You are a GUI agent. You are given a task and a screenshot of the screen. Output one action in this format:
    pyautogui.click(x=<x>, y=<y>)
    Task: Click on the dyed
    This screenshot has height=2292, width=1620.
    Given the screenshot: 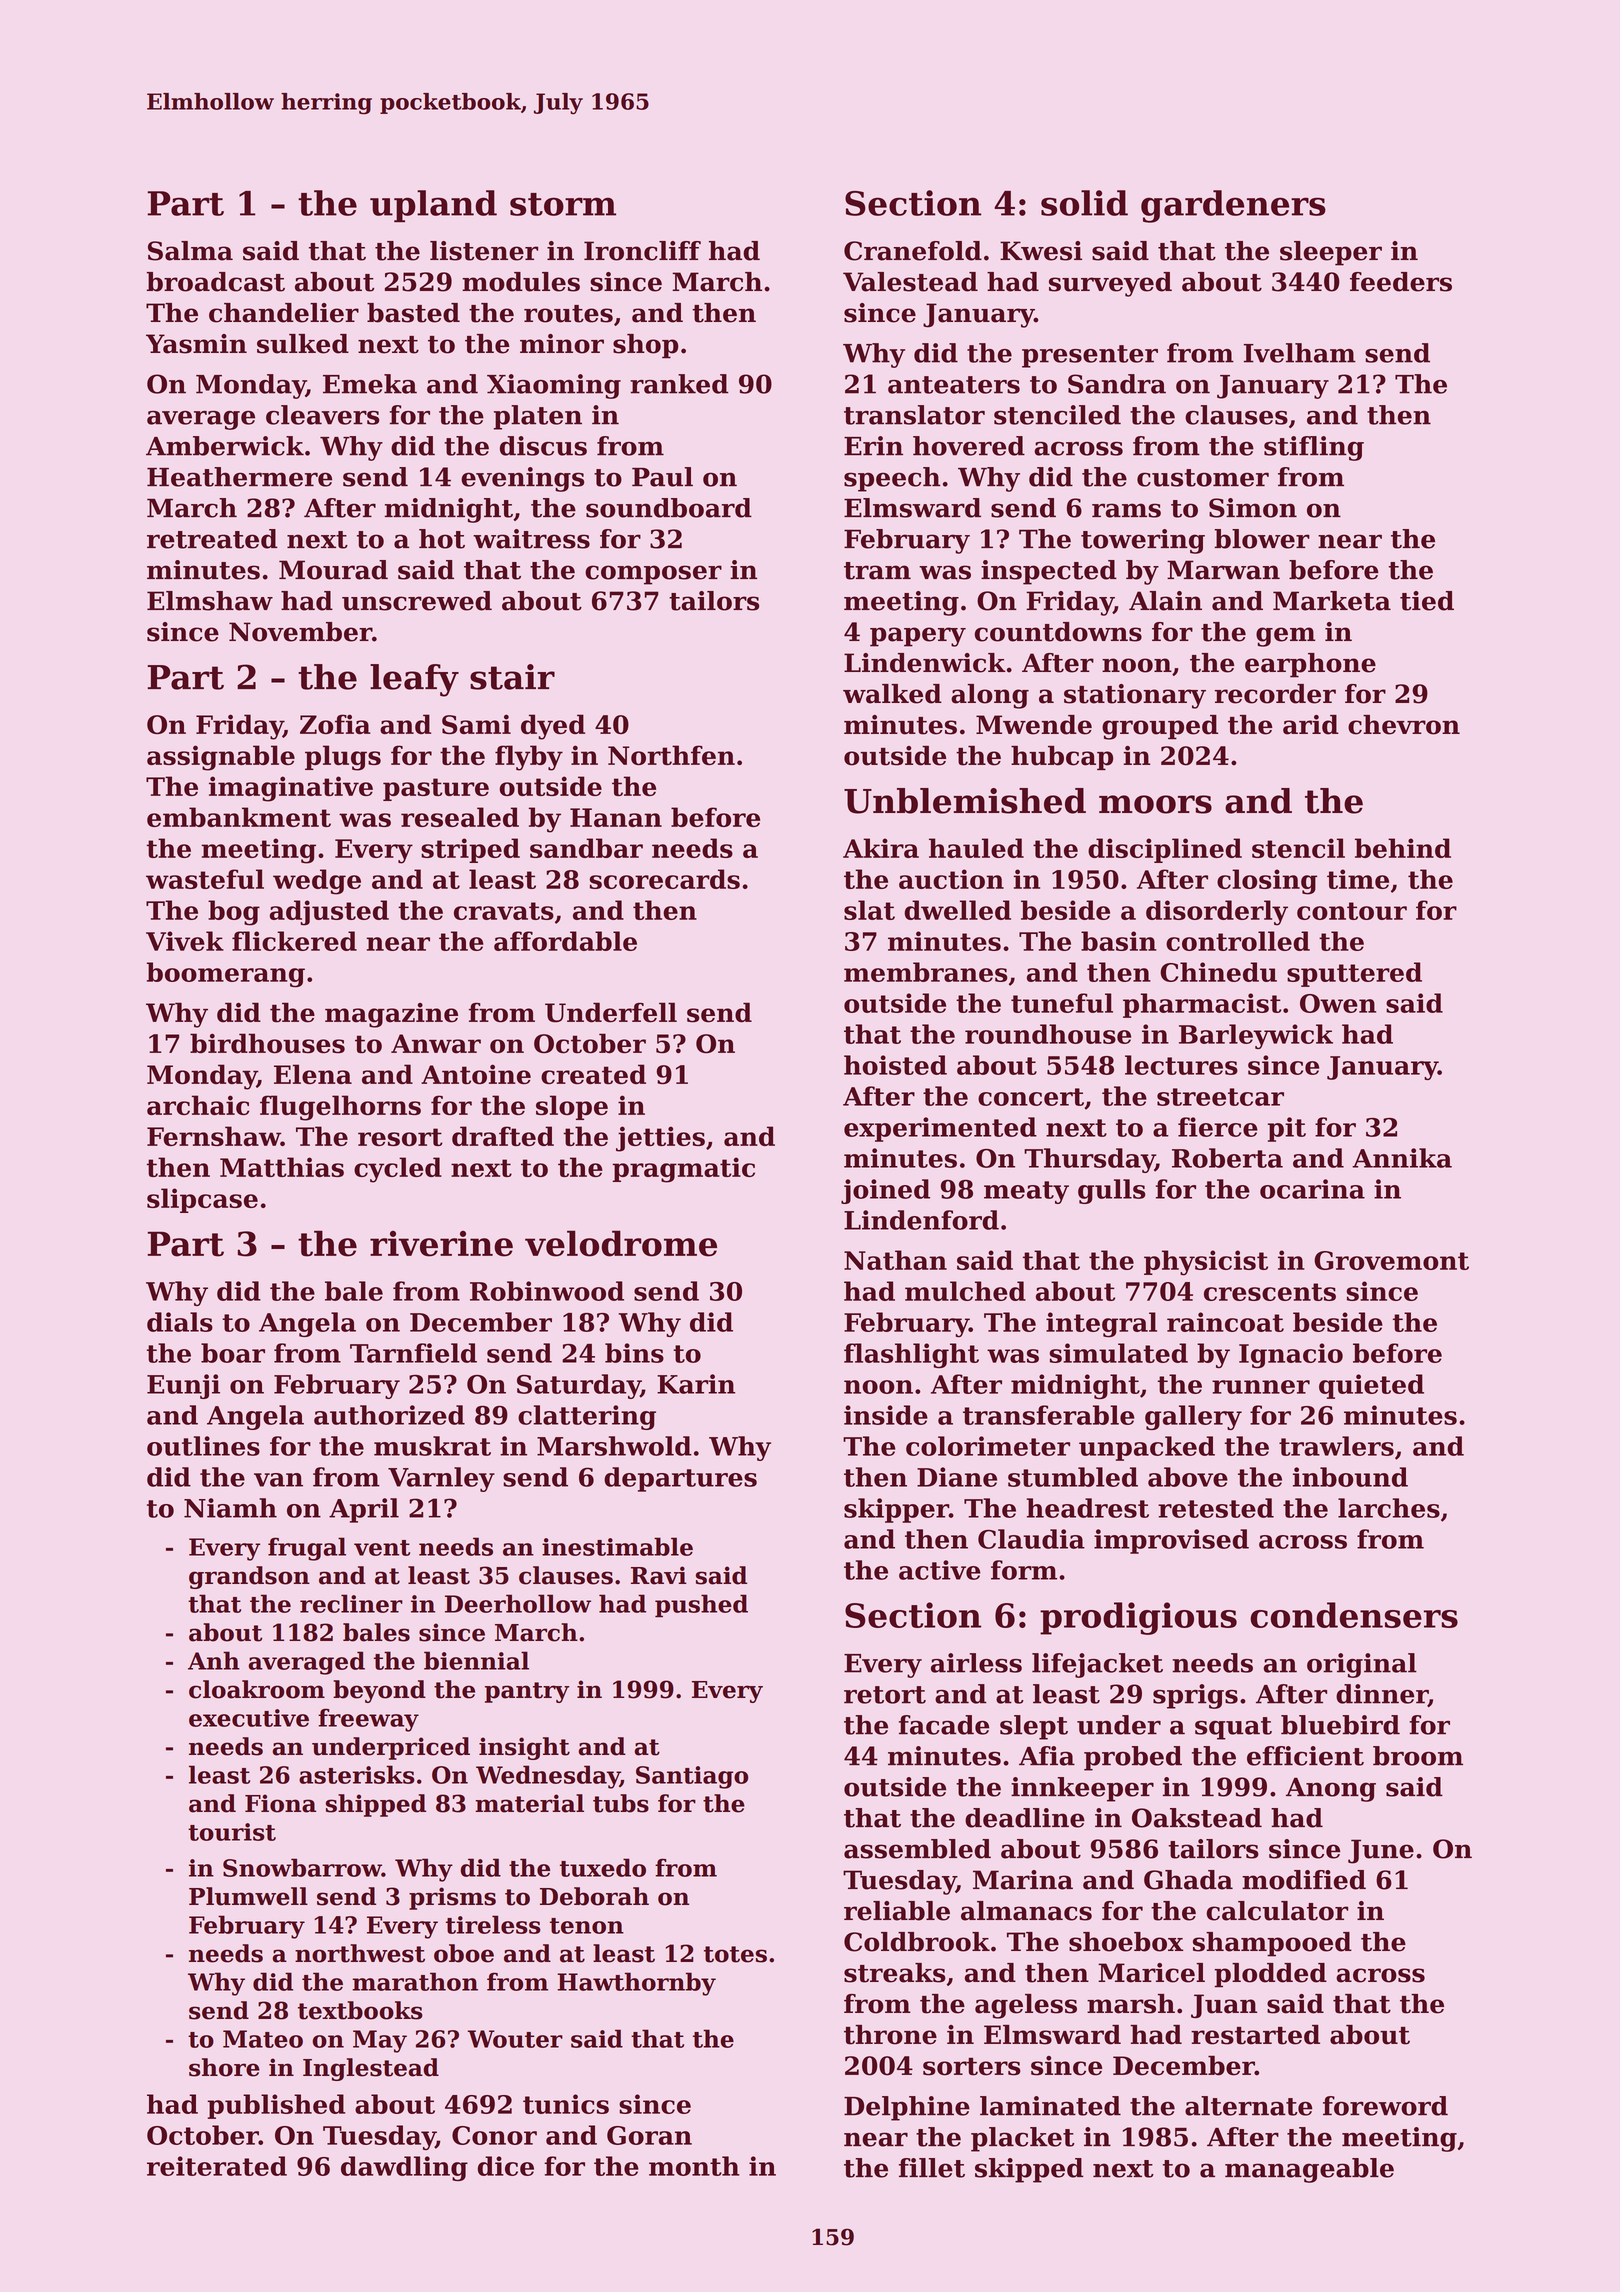 What is the action you would take?
    pyautogui.click(x=553, y=727)
